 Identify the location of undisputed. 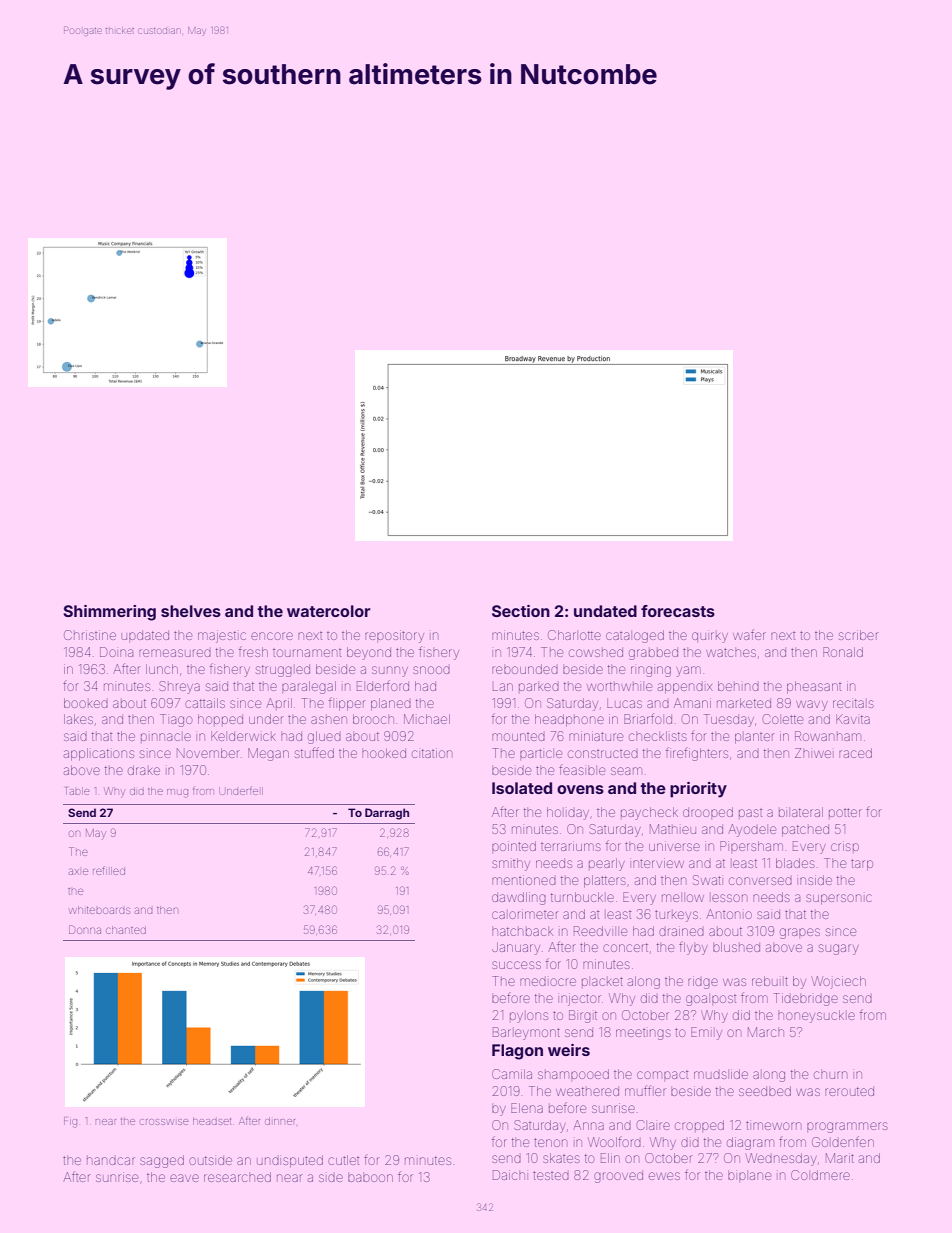
(290, 1161).
